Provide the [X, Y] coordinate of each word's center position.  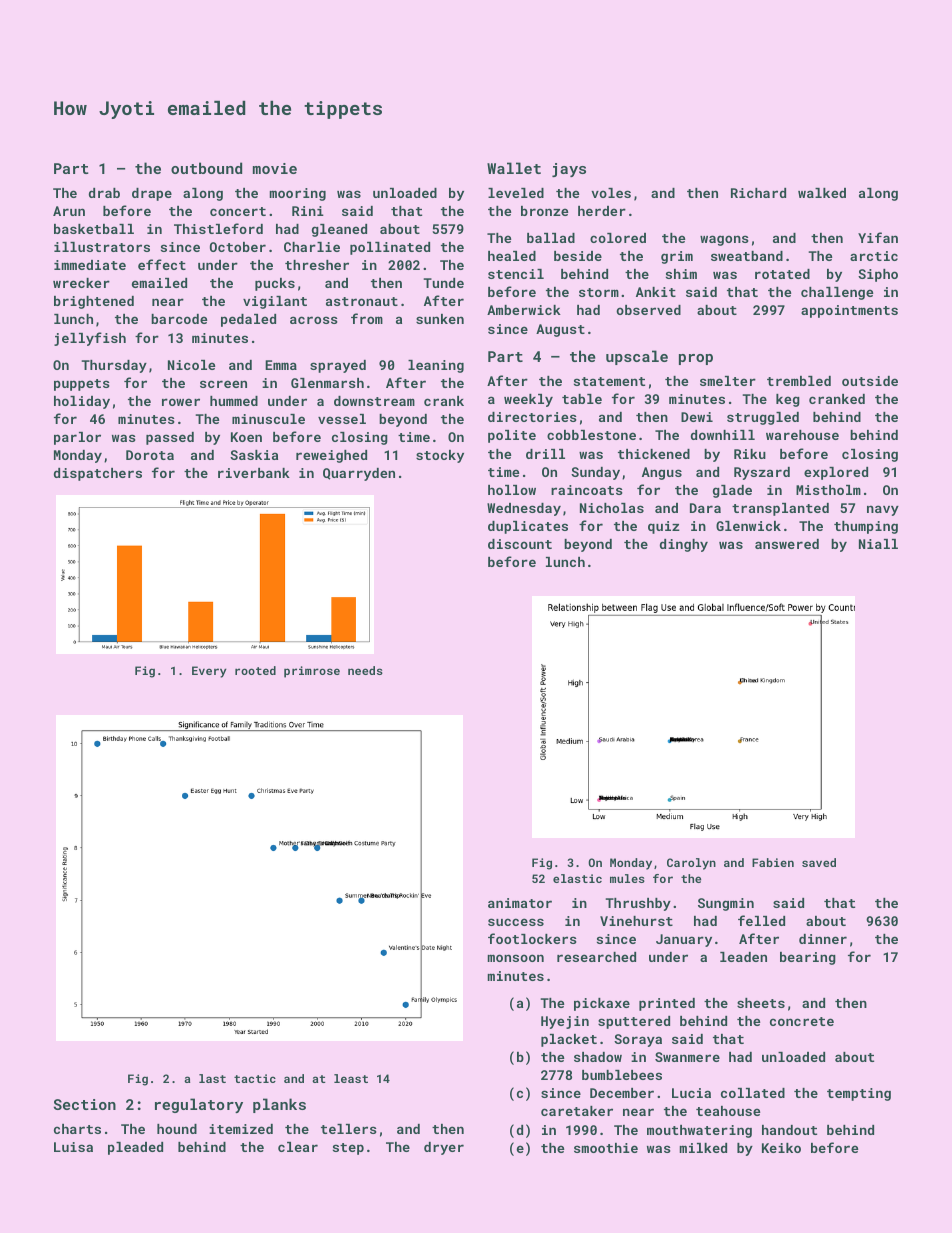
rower [181, 402]
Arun [69, 211]
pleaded [135, 1148]
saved [819, 862]
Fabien [773, 862]
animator [520, 903]
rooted [255, 670]
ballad [551, 238]
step [348, 1149]
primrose [312, 672]
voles [611, 193]
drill [545, 454]
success [516, 922]
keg [788, 400]
